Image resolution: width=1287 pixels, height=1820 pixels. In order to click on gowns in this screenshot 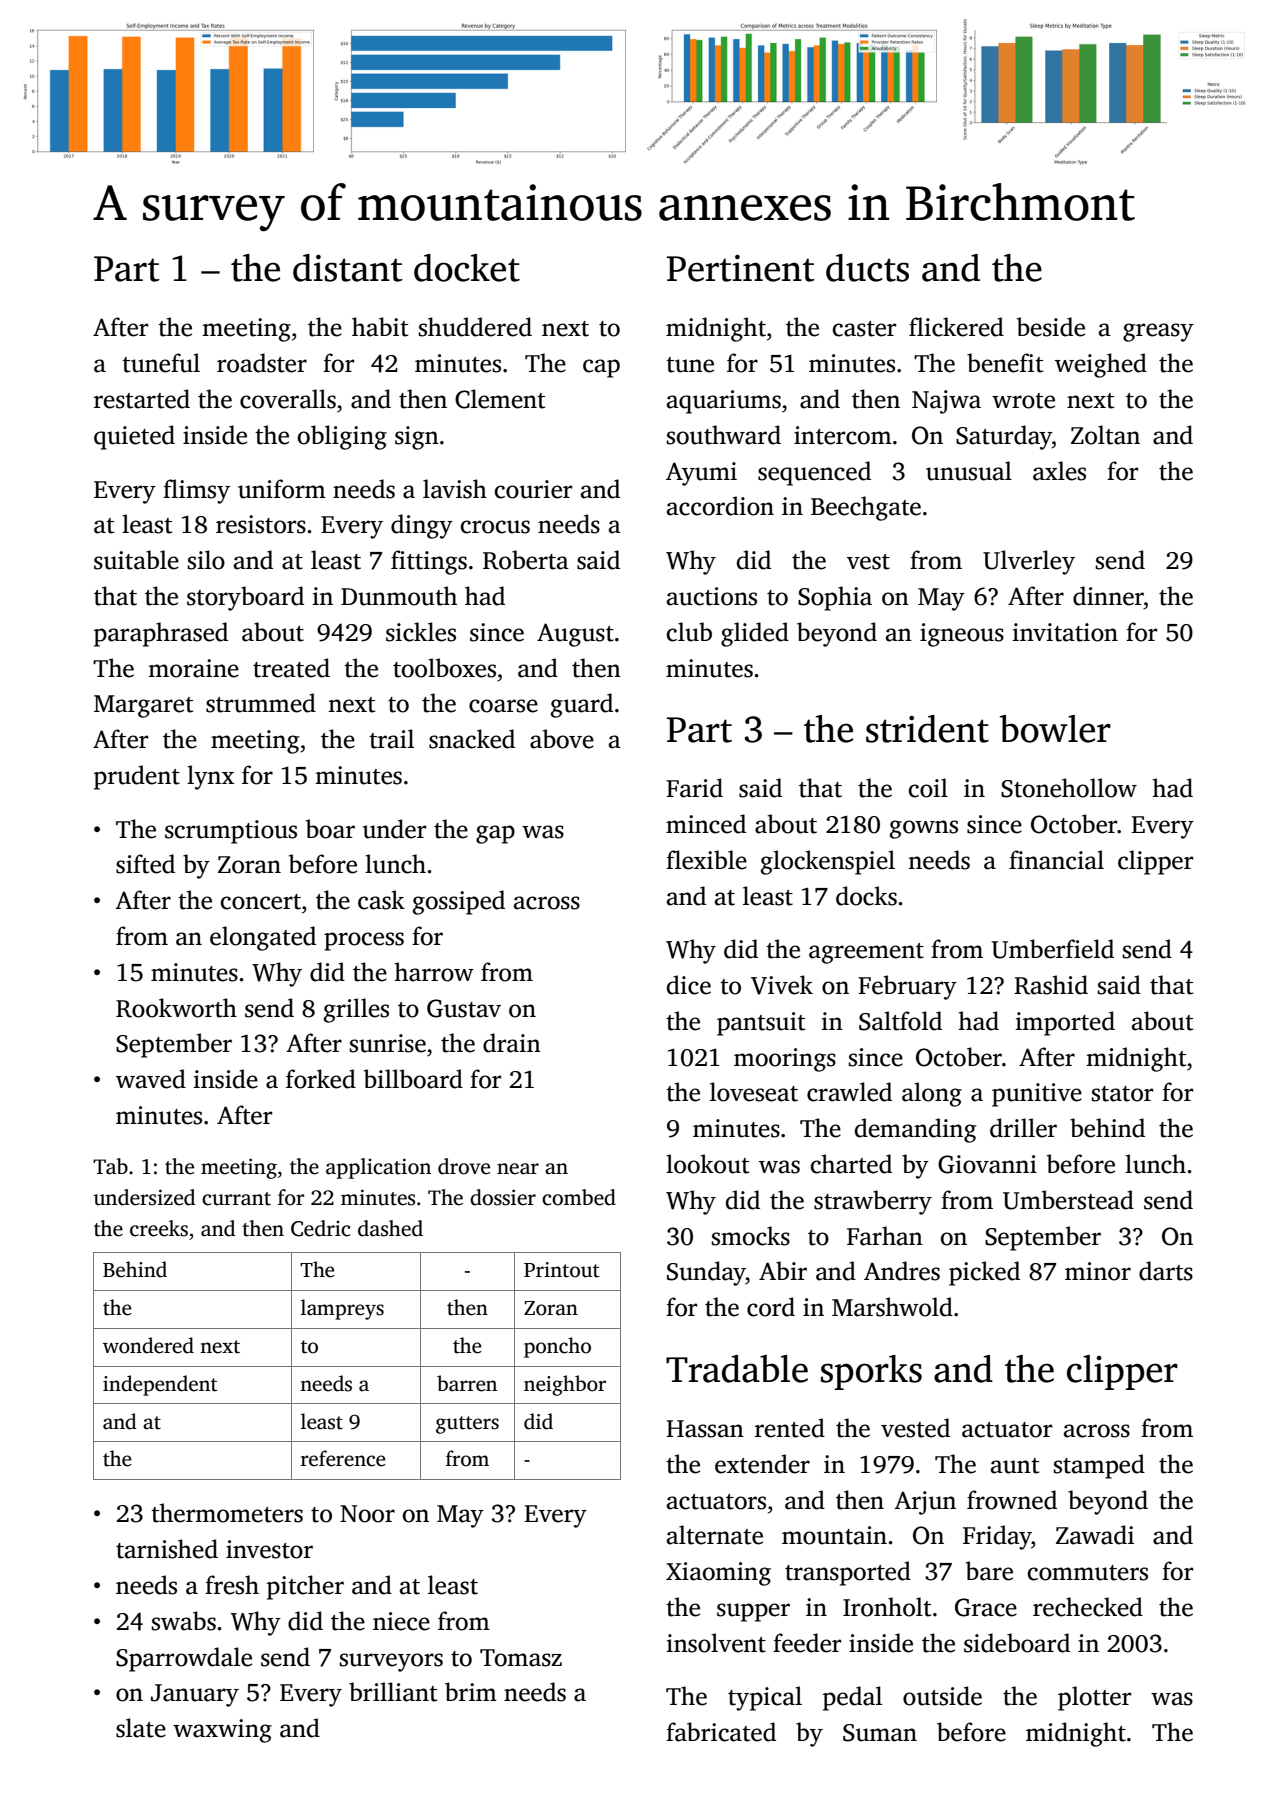, I will do `click(924, 829)`.
